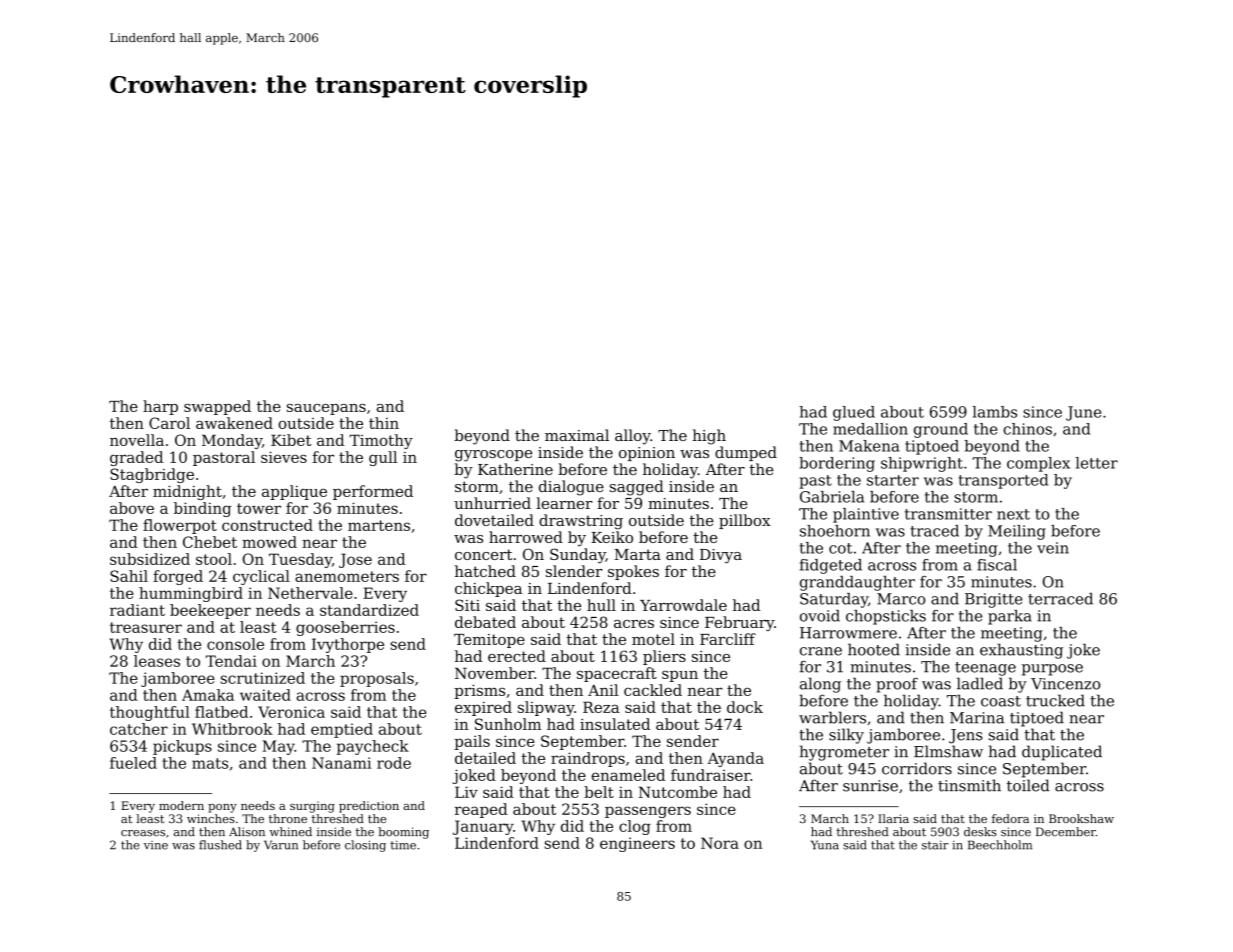 This document has width=1233, height=952. What do you see at coordinates (136, 458) in the document?
I see `graded` at bounding box center [136, 458].
